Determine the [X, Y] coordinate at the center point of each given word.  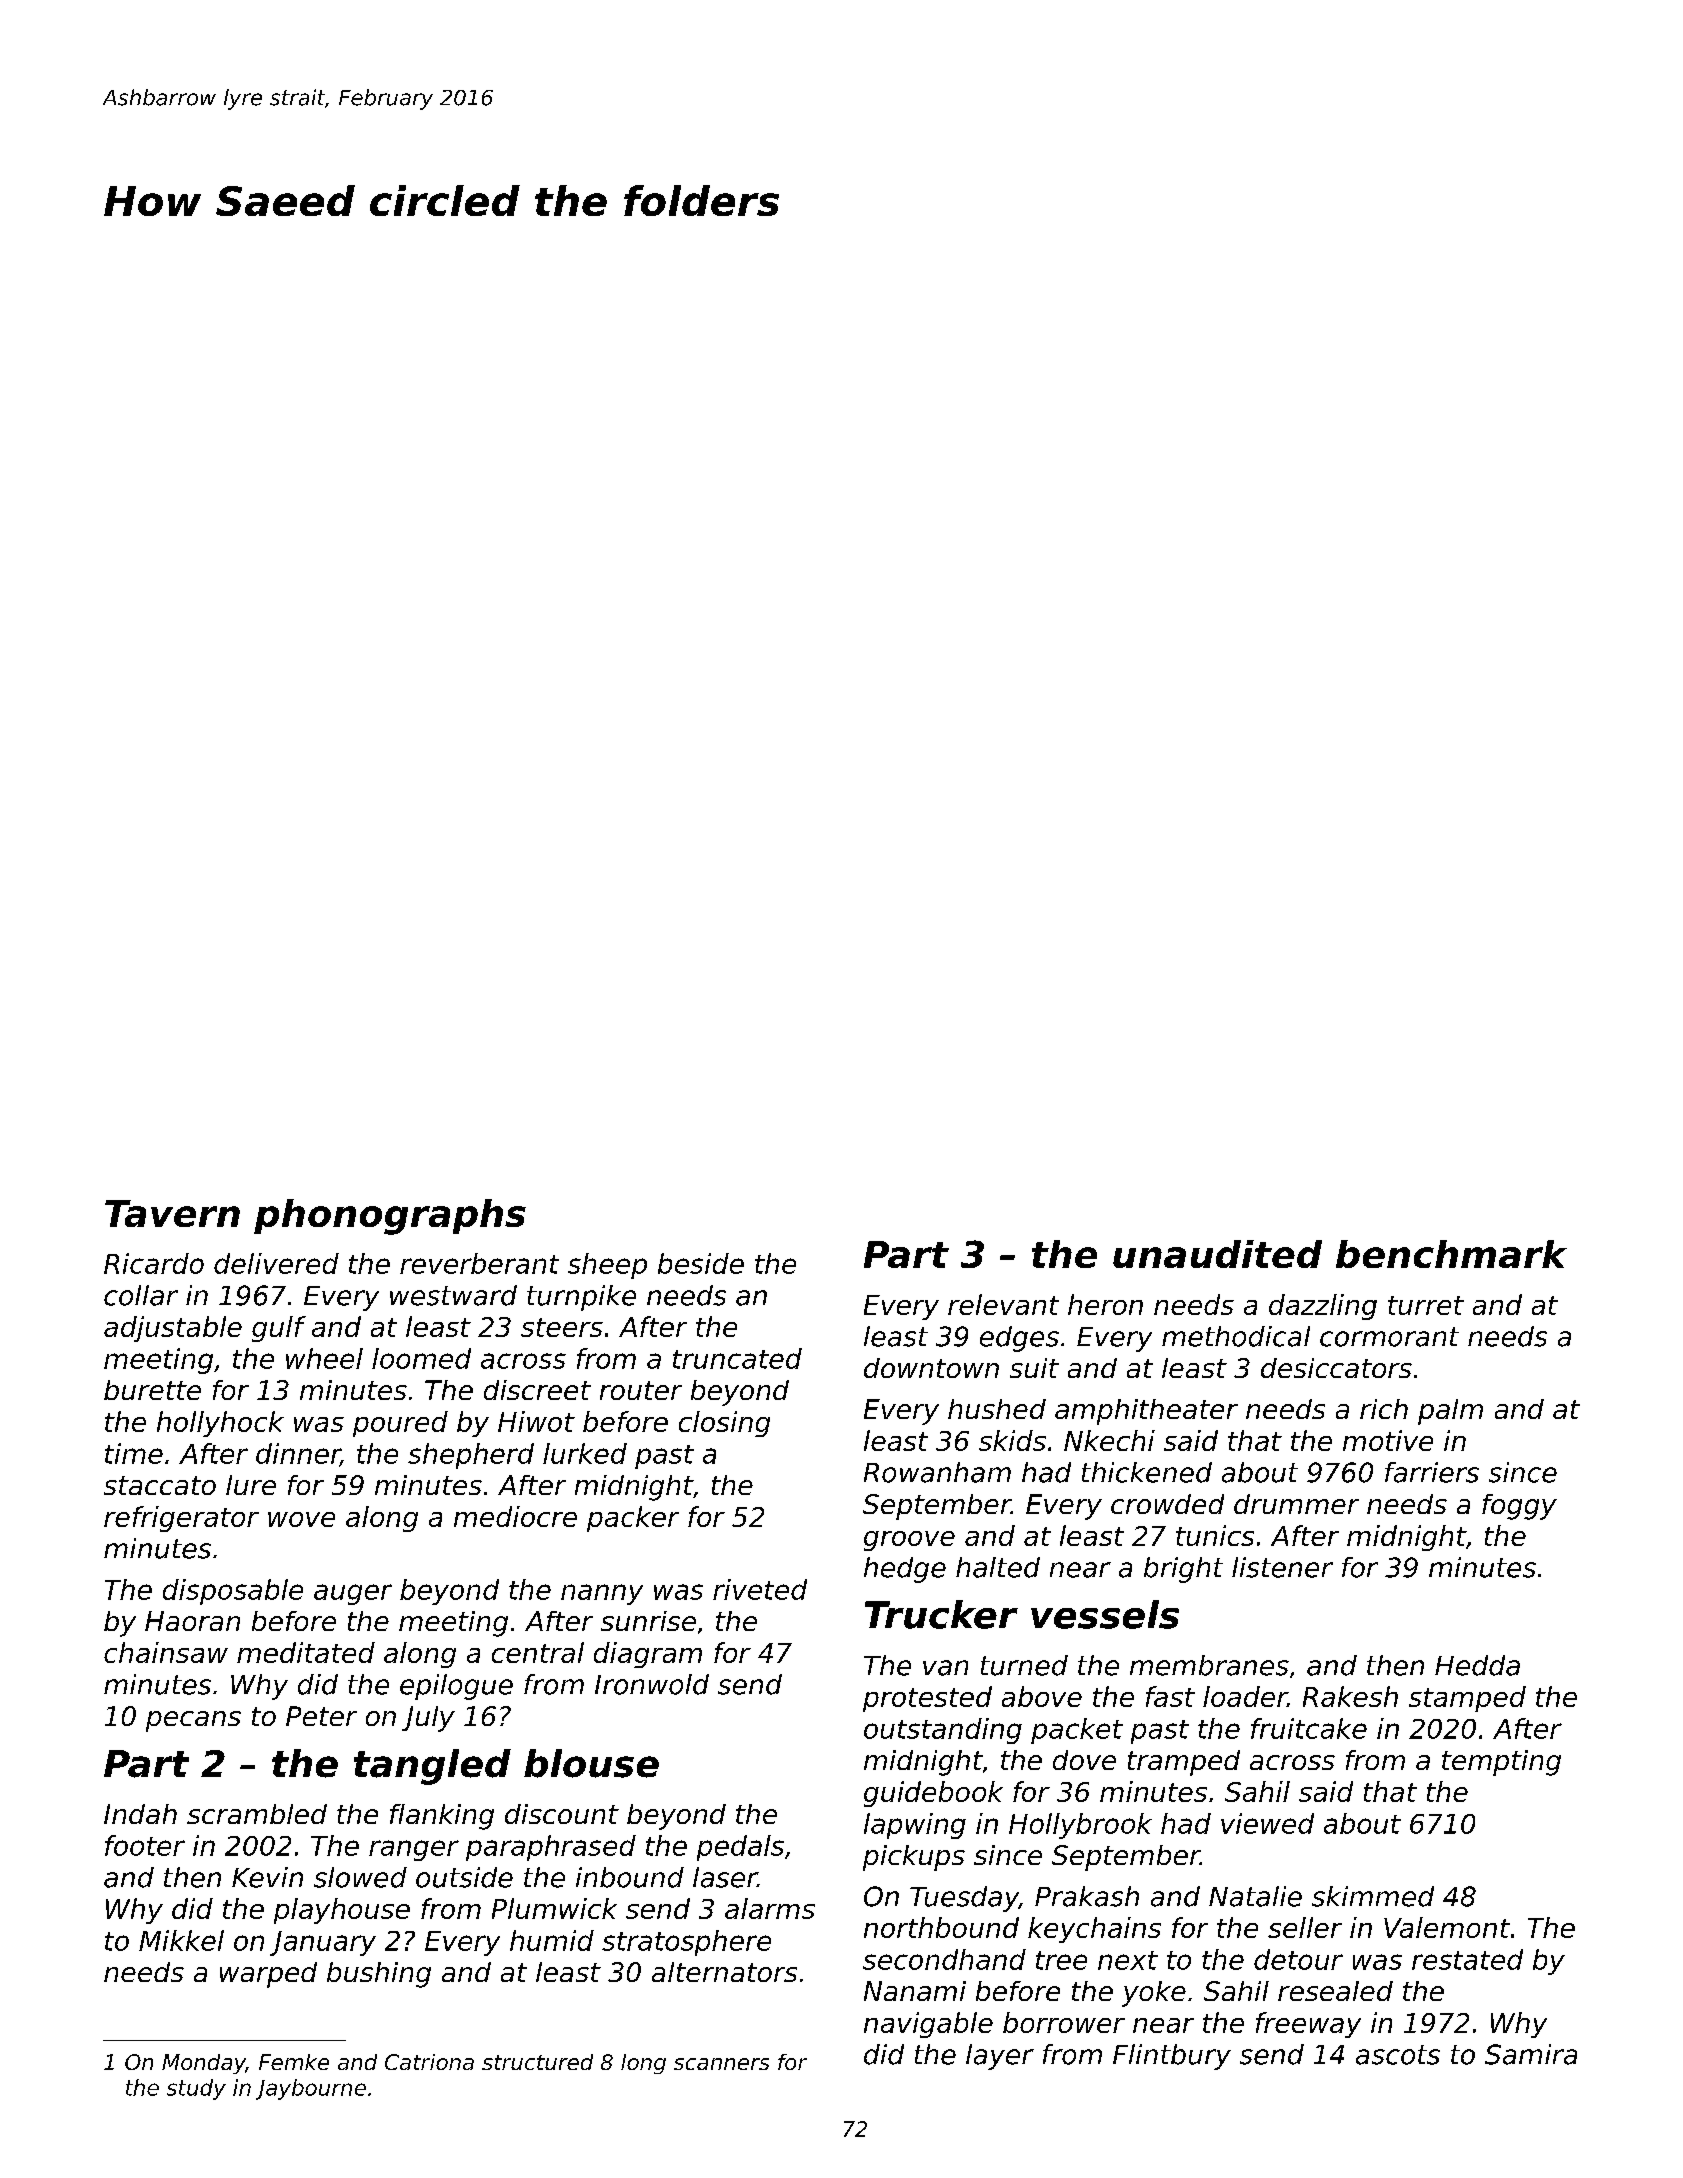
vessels [1105, 1614]
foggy [1519, 1507]
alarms [770, 1908]
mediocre [515, 1516]
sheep [607, 1266]
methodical [1236, 1336]
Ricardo [154, 1263]
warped [268, 1975]
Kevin [267, 1877]
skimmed [1373, 1896]
